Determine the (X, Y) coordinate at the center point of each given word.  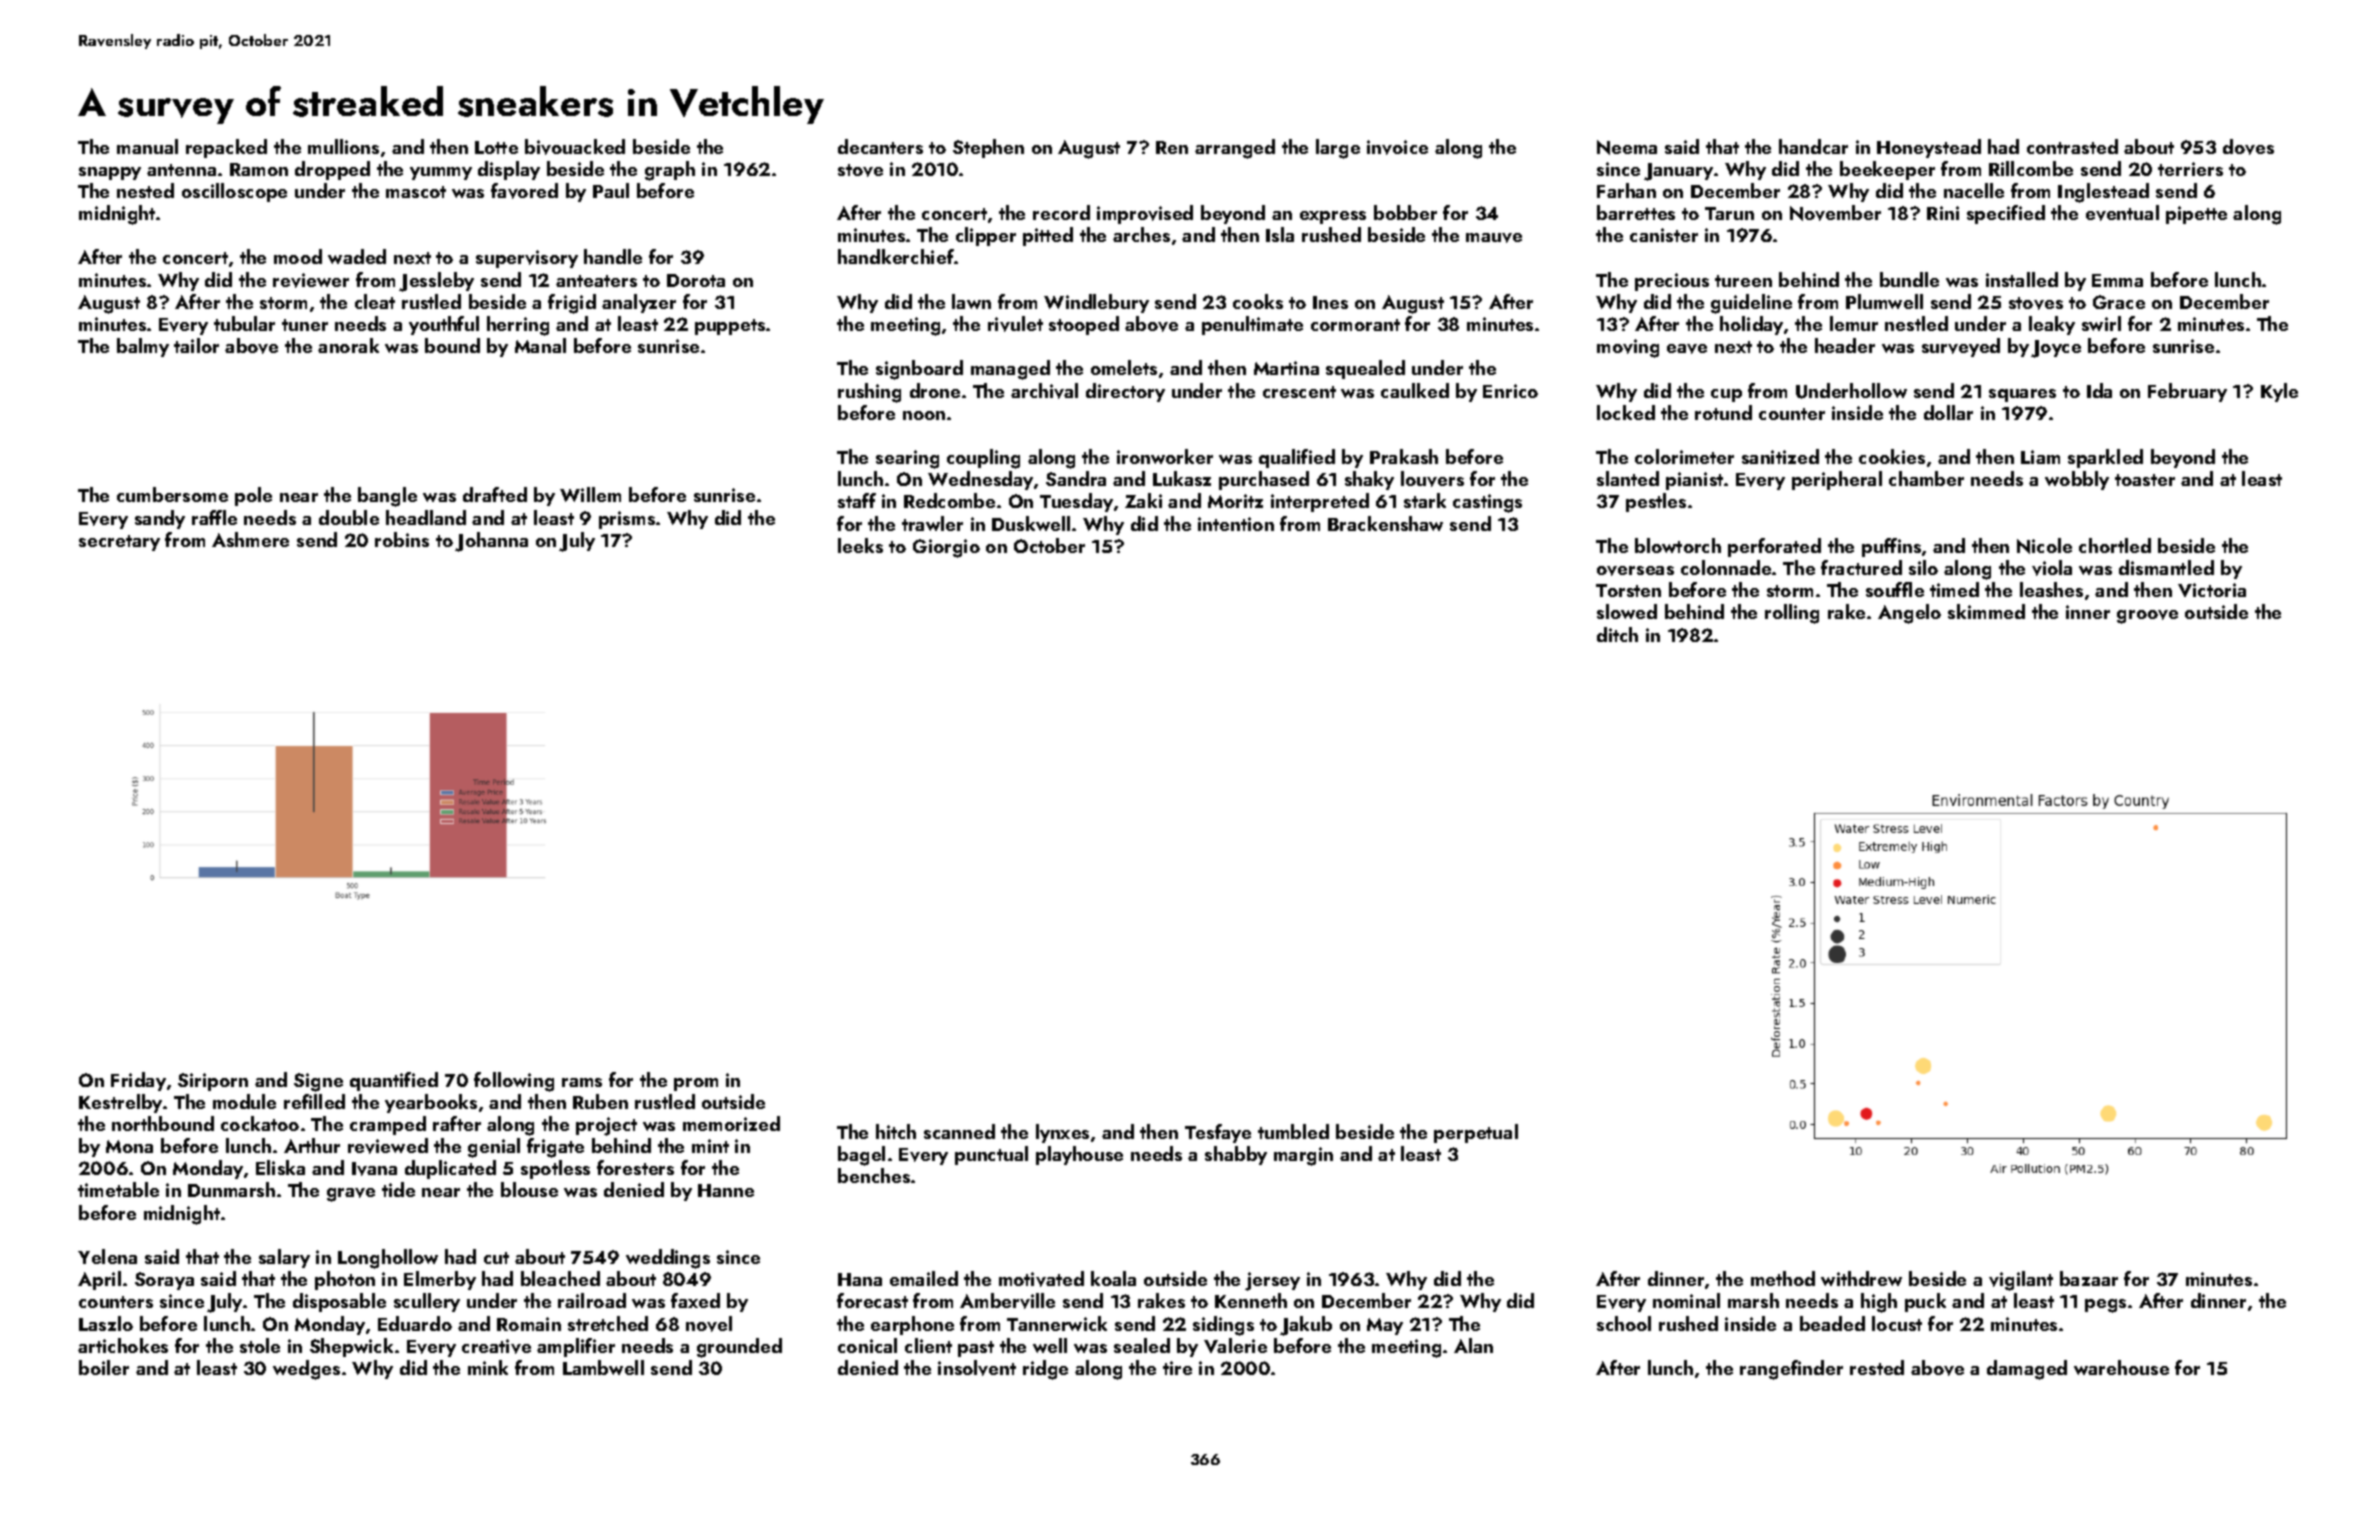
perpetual (1476, 1133)
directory (1125, 392)
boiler (104, 1367)
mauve (1494, 238)
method (1783, 1278)
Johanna (491, 542)
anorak (348, 345)
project (606, 1126)
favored (524, 191)
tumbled (1293, 1131)
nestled (1916, 323)
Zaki (1143, 500)
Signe (318, 1082)
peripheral (1837, 480)
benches (874, 1175)
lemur (1854, 323)
